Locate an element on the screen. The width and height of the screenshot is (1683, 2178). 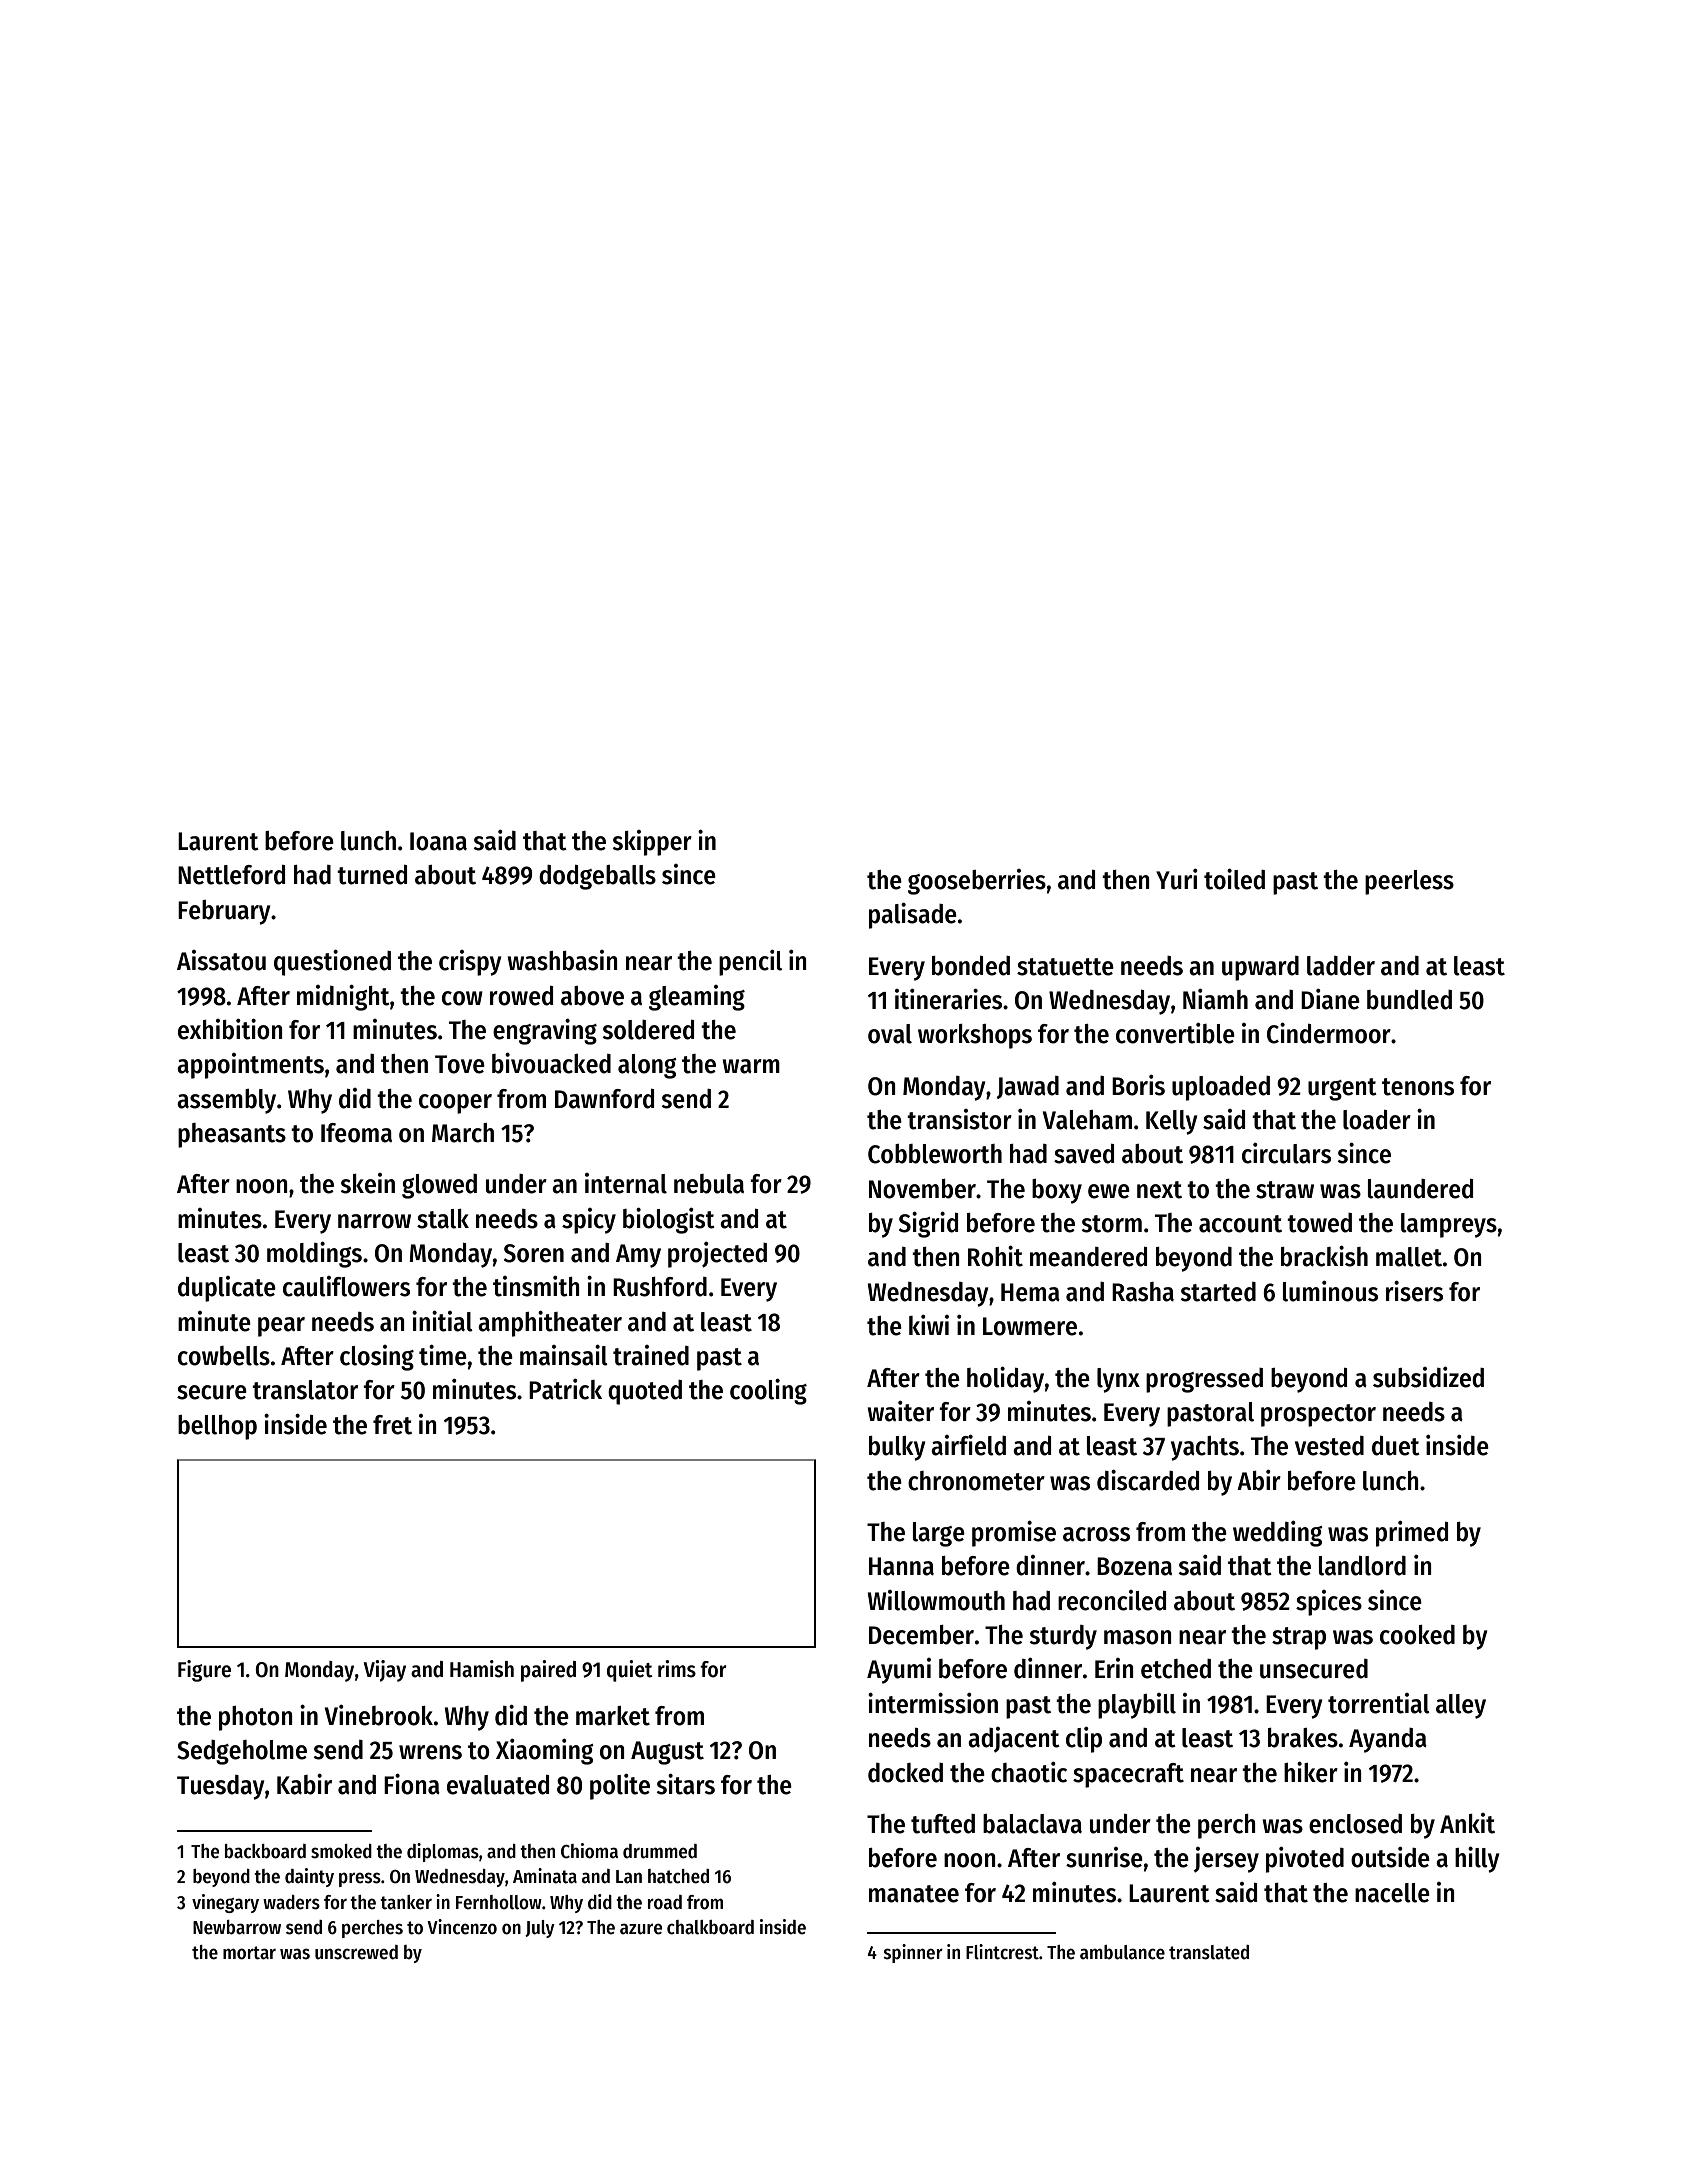
spinner is located at coordinates (913, 1953).
